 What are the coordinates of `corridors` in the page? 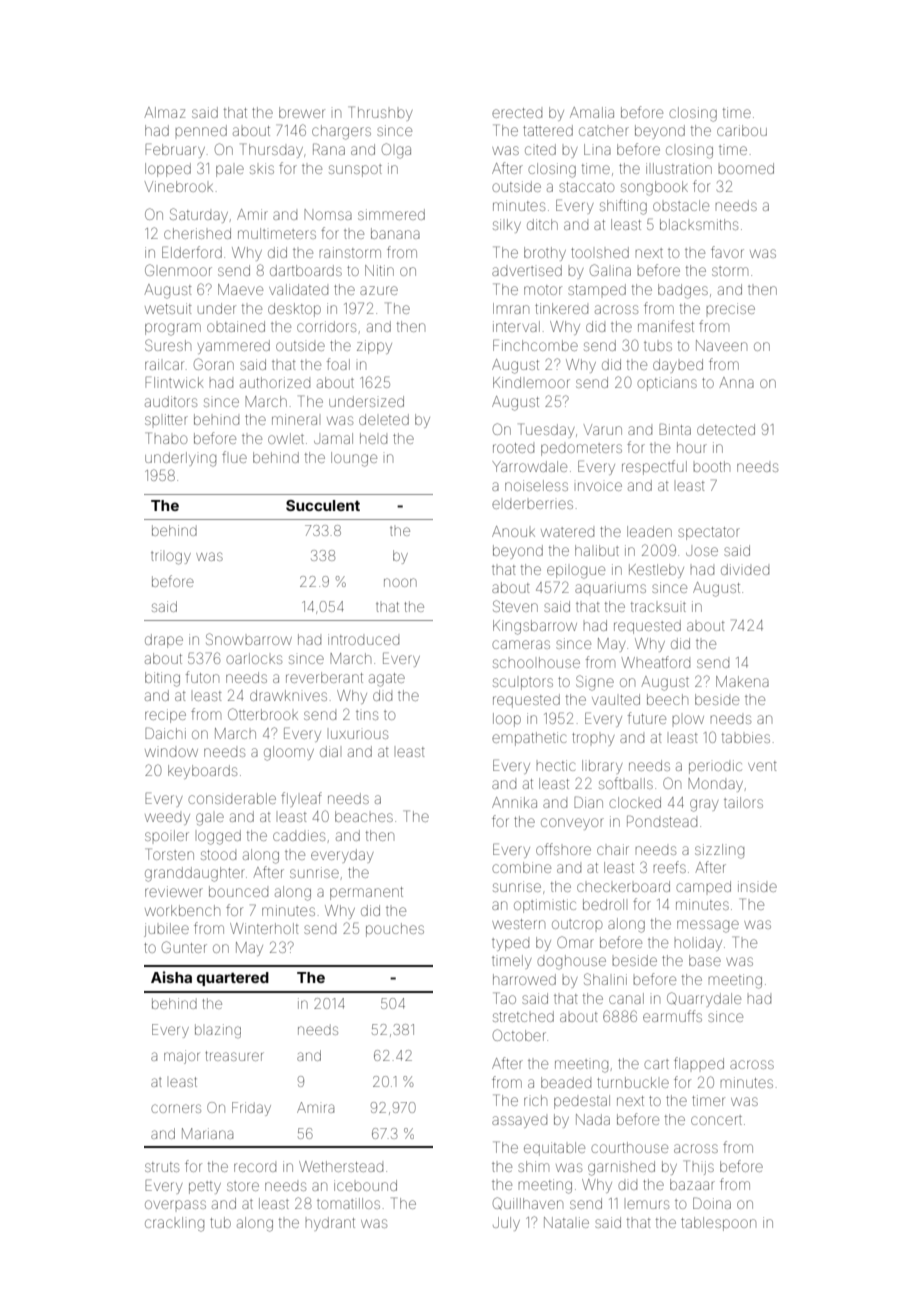 It's located at (326, 326).
